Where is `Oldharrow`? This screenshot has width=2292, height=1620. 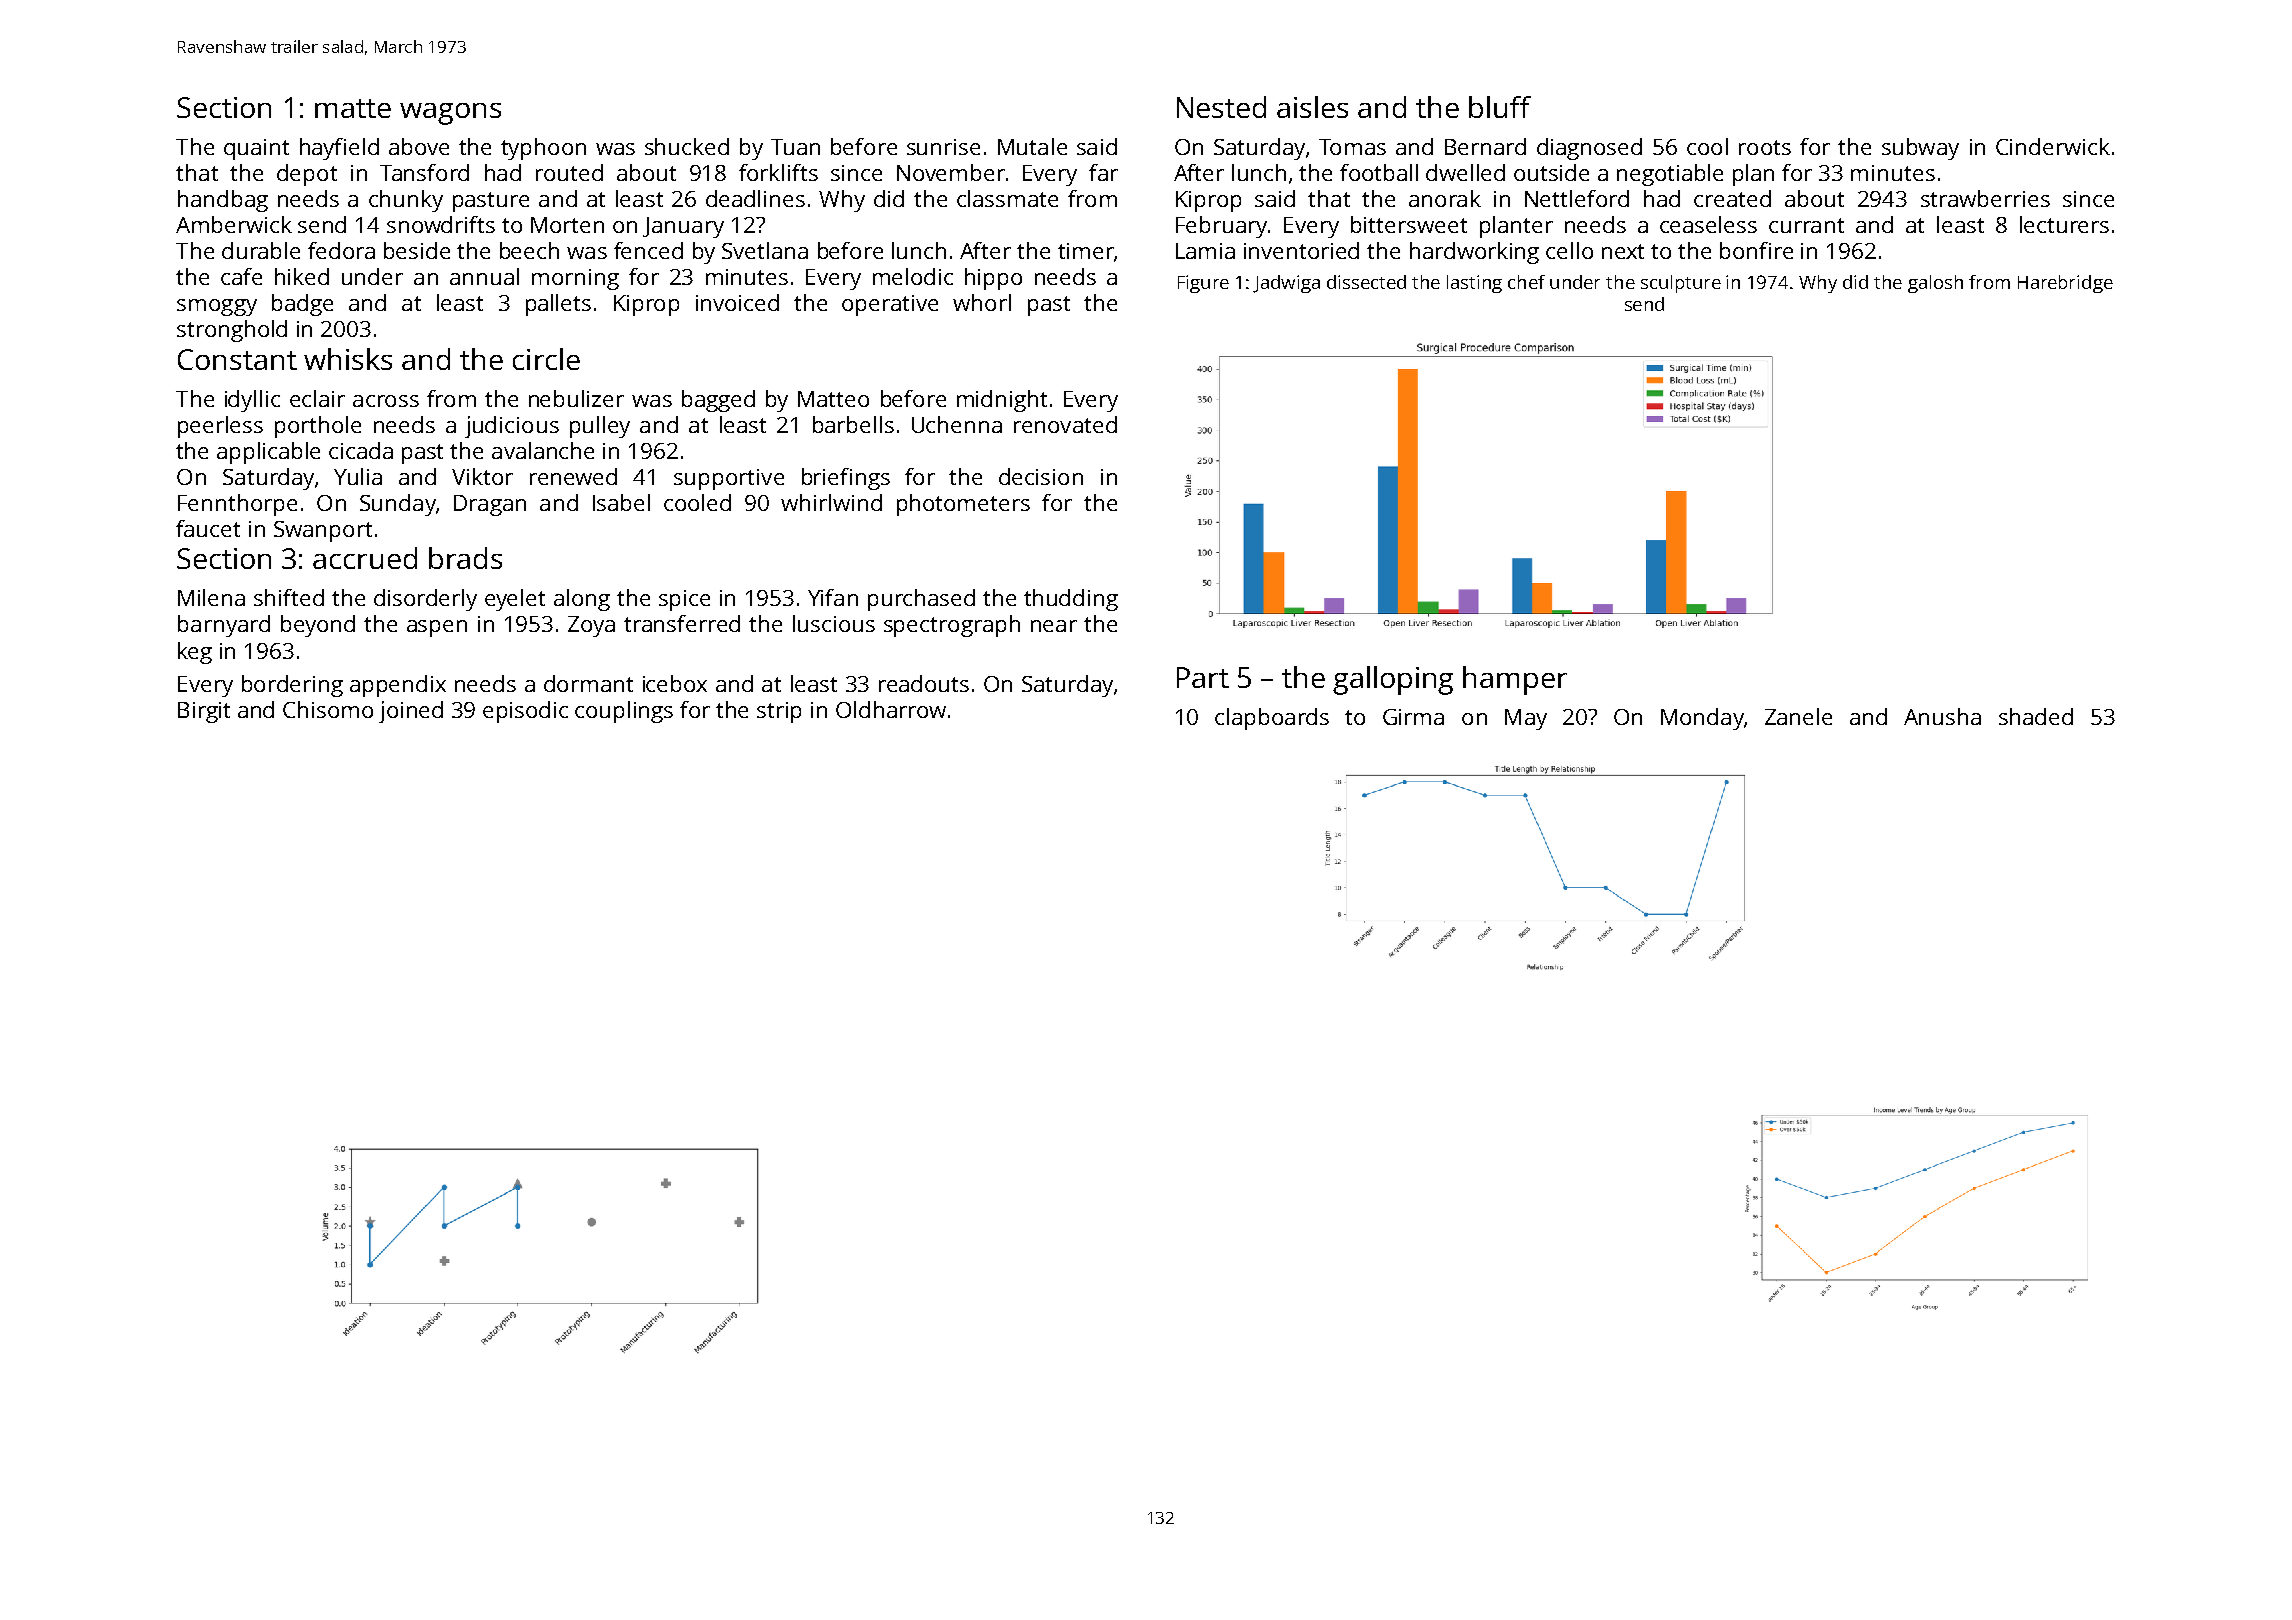 Oldharrow is located at coordinates (891, 709).
